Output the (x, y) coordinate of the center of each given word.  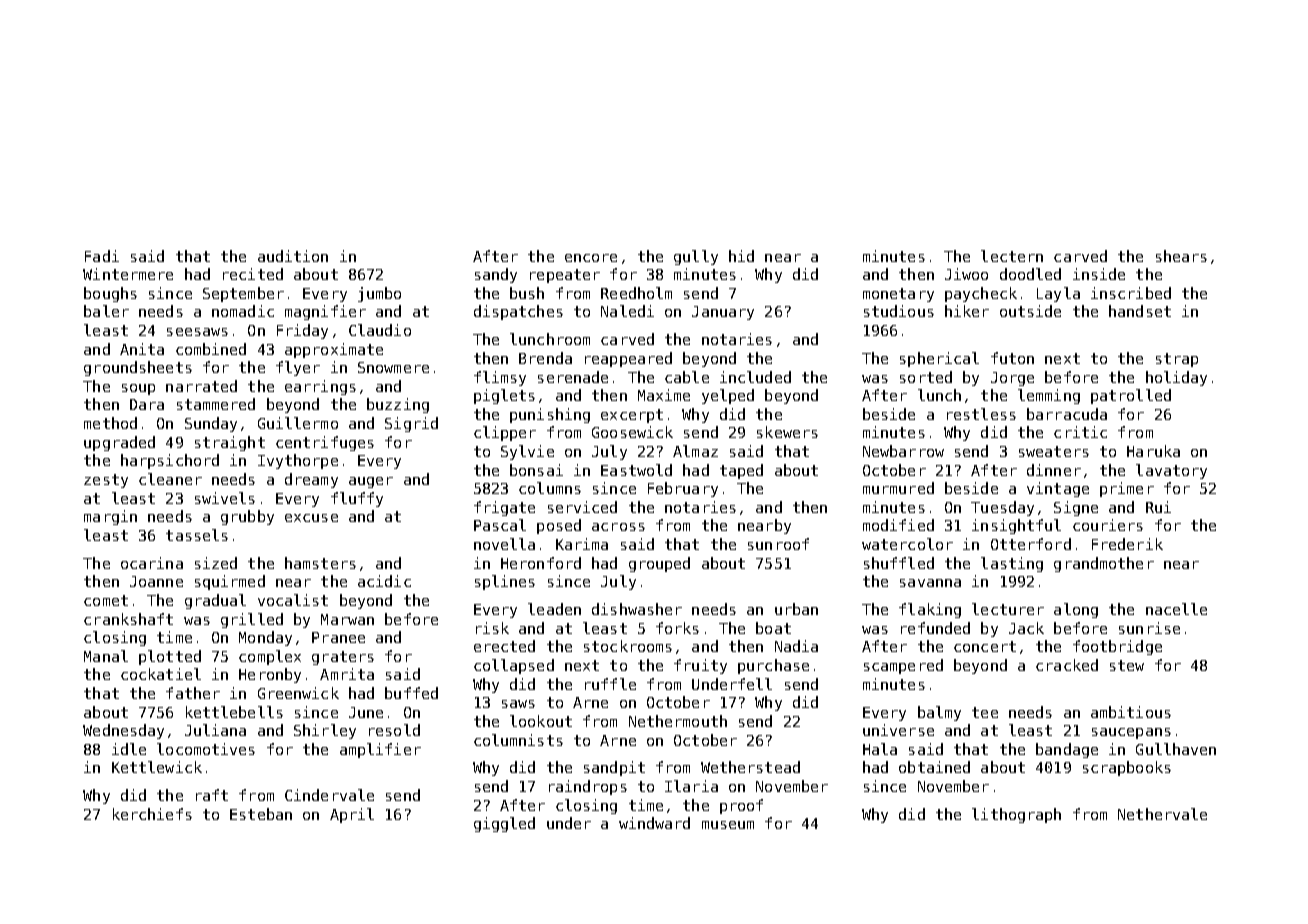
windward (654, 823)
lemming (1049, 396)
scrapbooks (1127, 768)
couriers (1108, 525)
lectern (1012, 256)
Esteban (261, 814)
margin (110, 517)
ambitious (1131, 712)
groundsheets (138, 368)
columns (550, 488)
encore (591, 258)
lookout (541, 721)
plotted (170, 657)
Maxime (664, 395)
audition (293, 256)
